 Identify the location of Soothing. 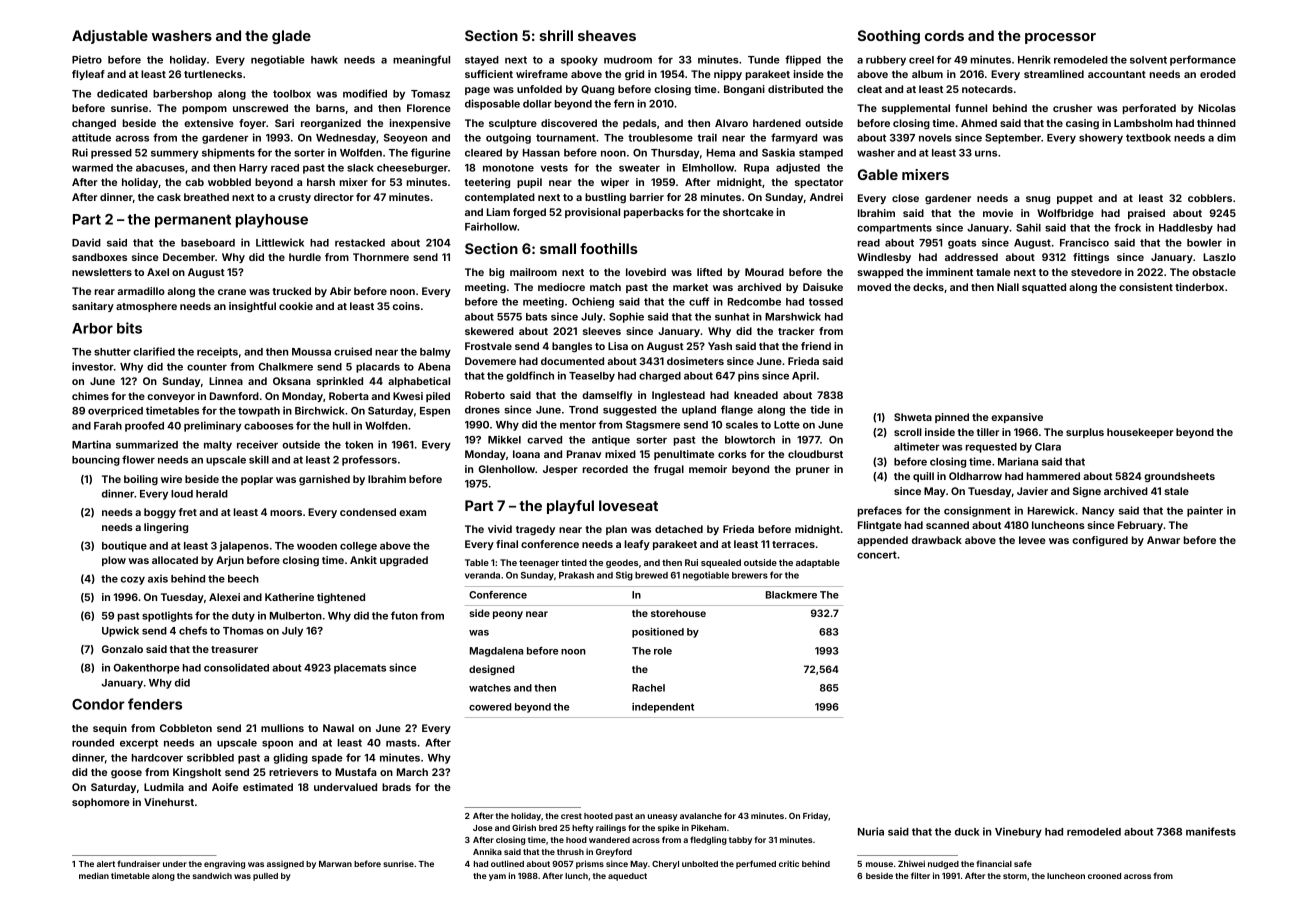
(889, 37).
